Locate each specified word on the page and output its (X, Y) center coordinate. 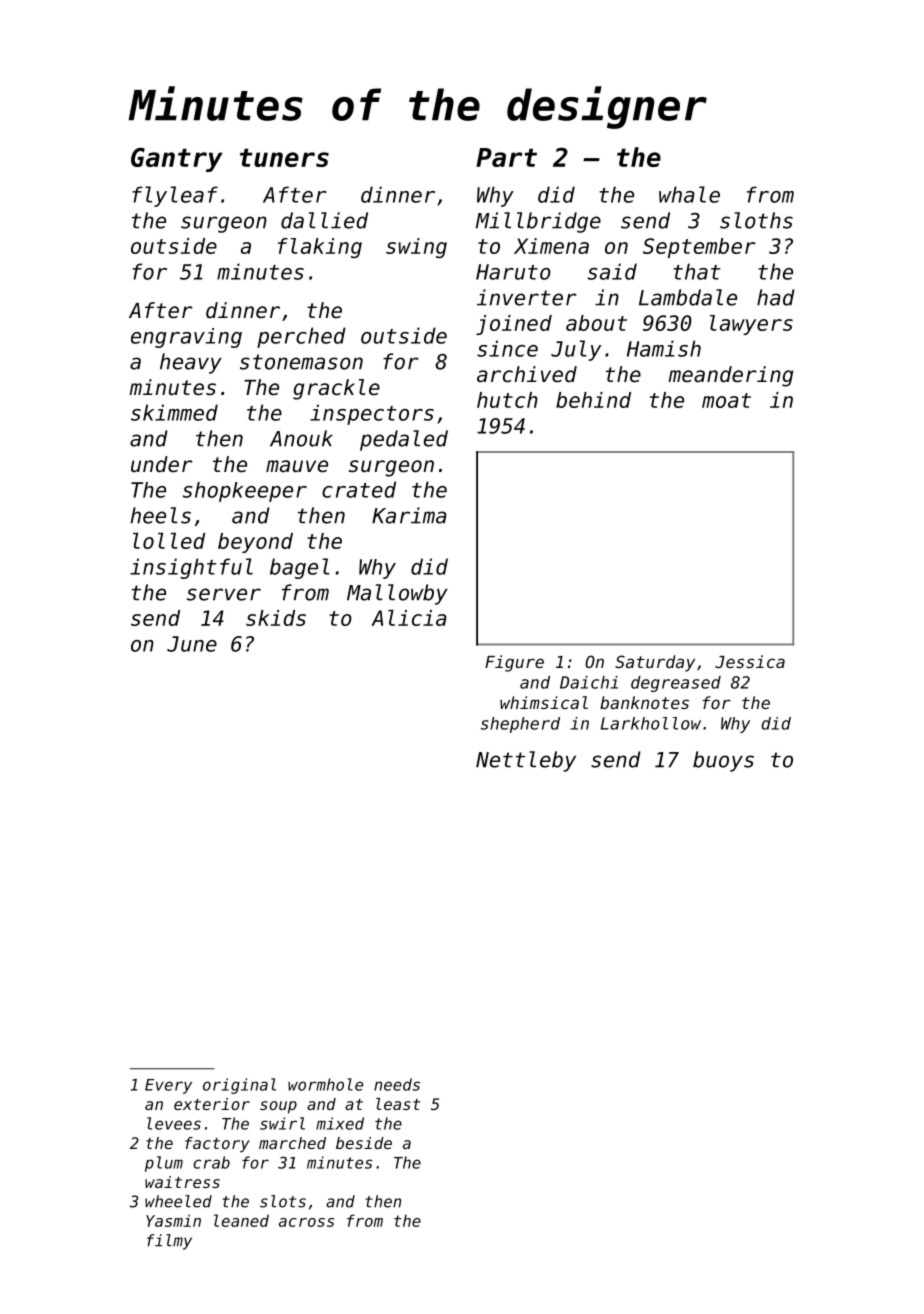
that (697, 271)
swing (416, 248)
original (239, 1086)
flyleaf (175, 196)
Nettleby (526, 761)
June (192, 644)
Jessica (750, 661)
